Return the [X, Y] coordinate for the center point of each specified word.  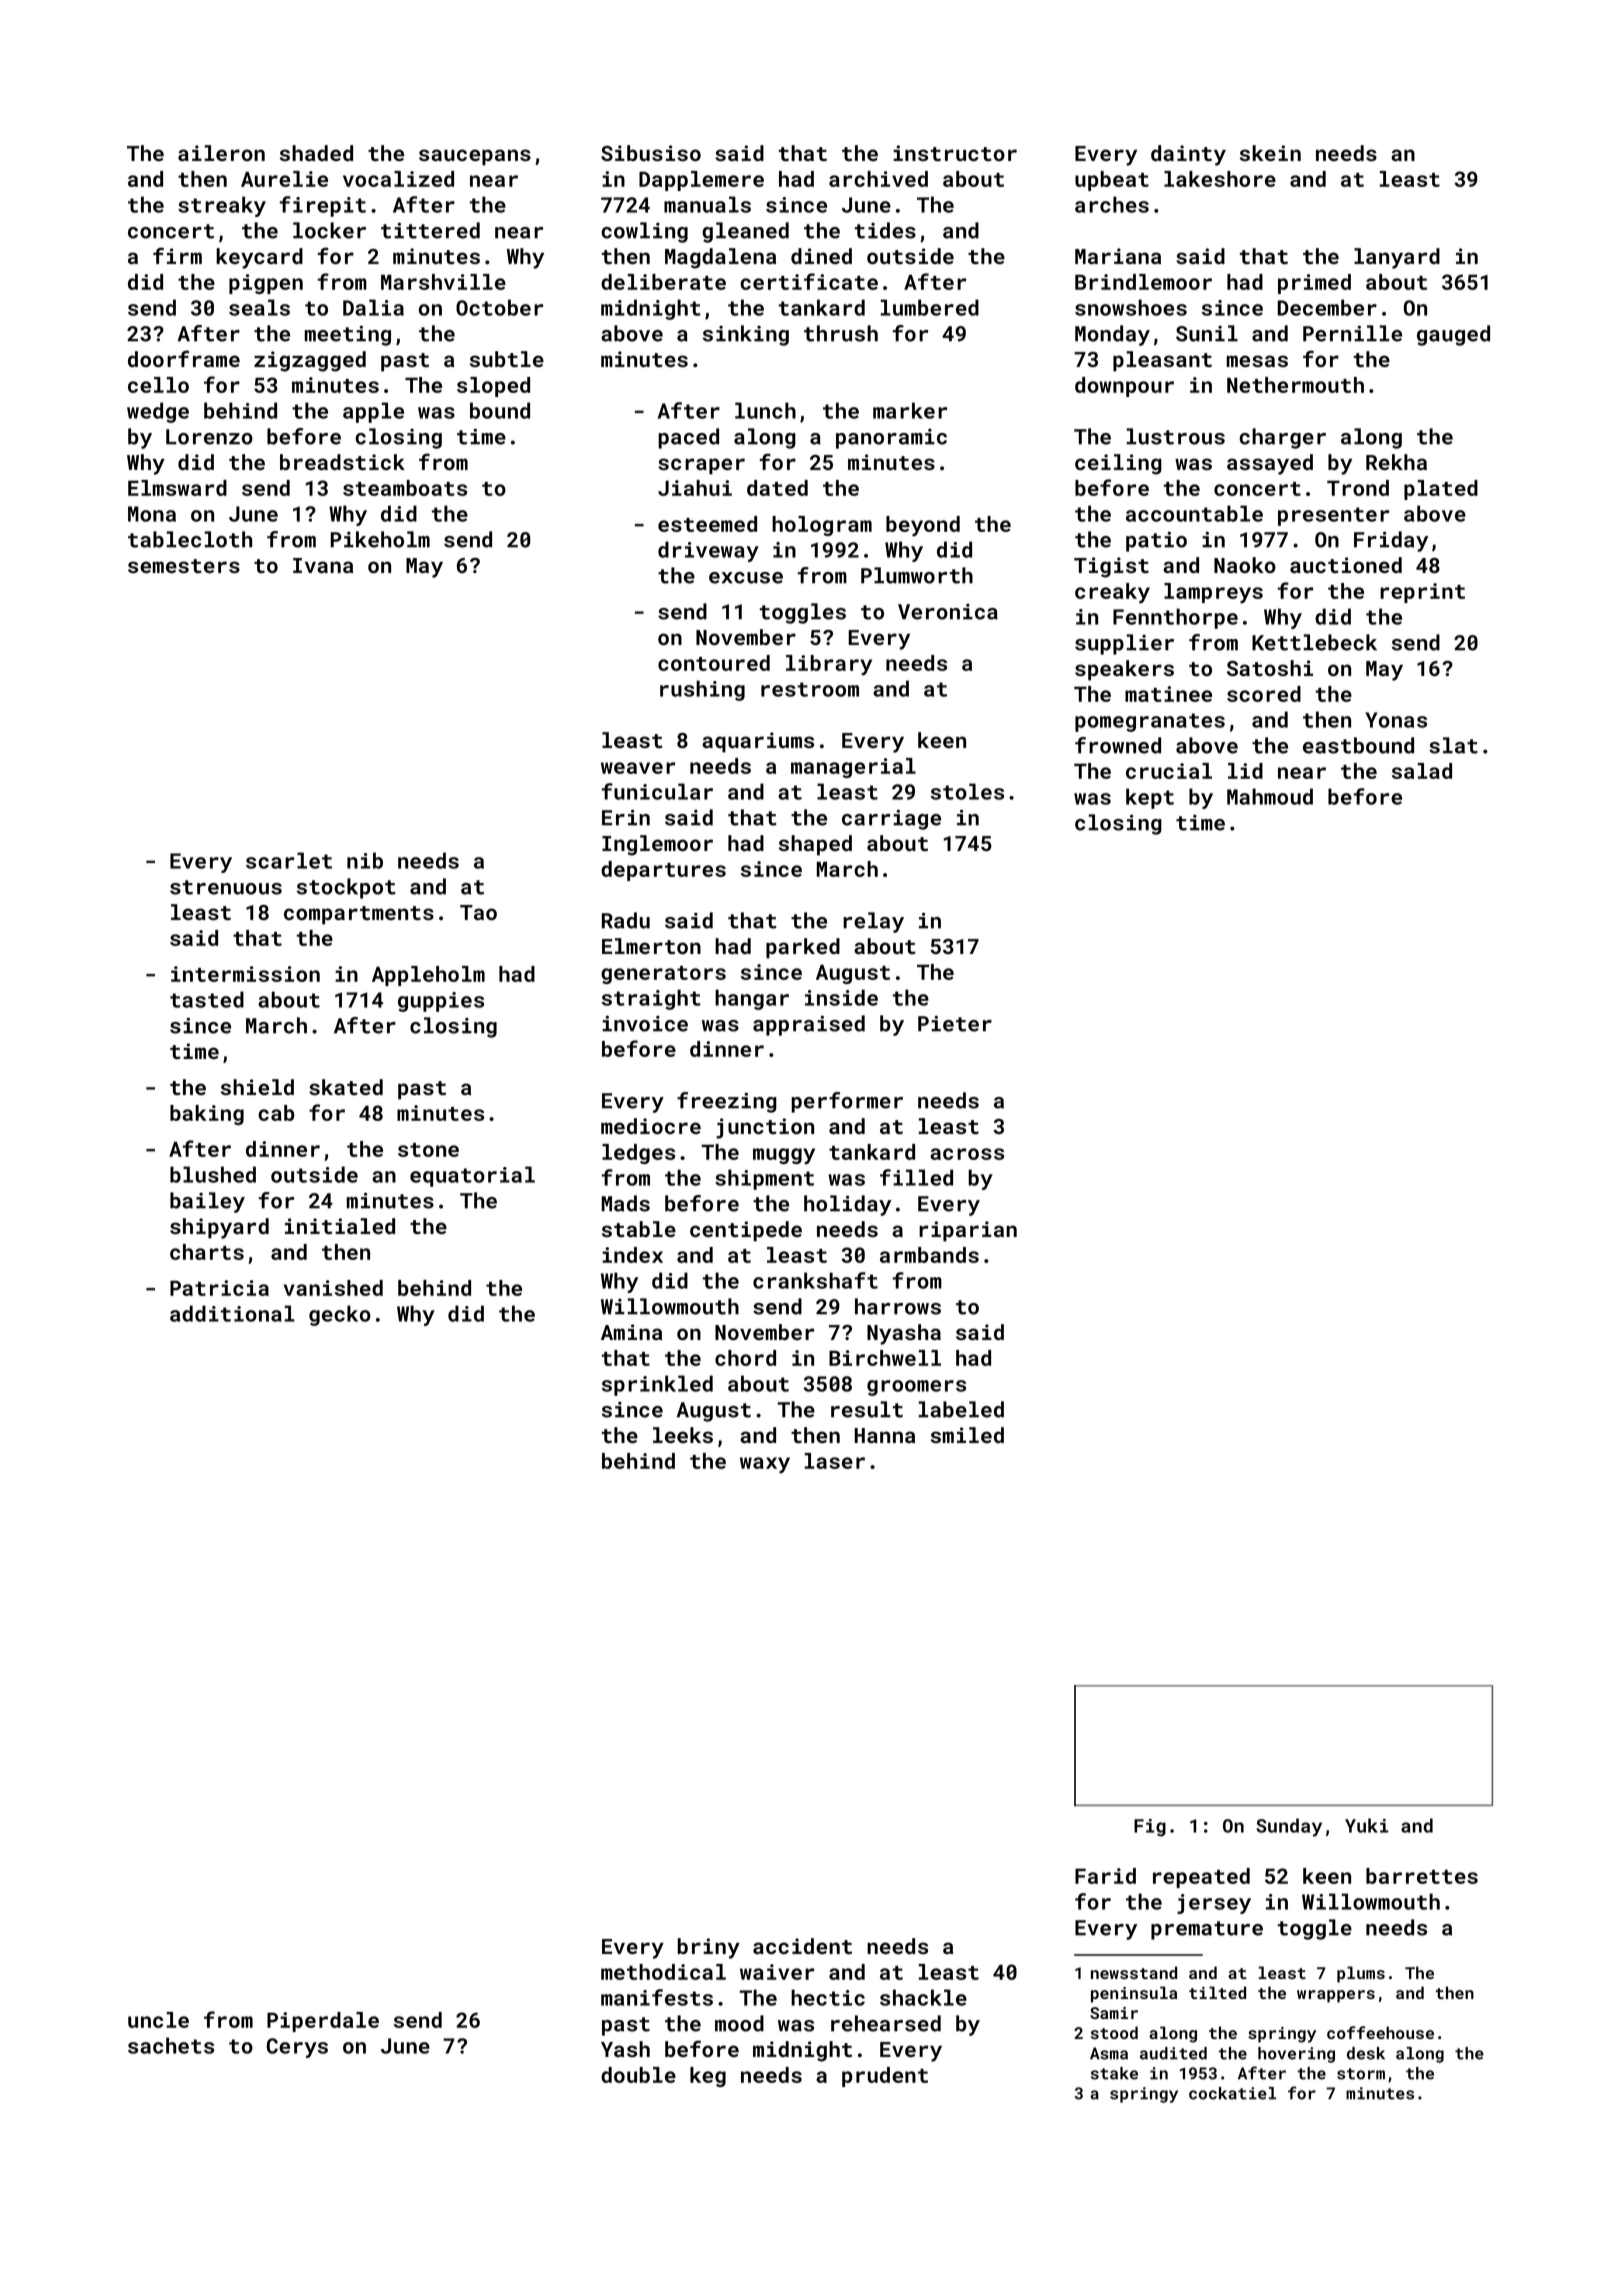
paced [688, 438]
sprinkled [657, 1385]
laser [835, 1461]
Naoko [1245, 565]
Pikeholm [380, 539]
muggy [784, 1156]
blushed [213, 1174]
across [967, 1154]
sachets [171, 2045]
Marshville [443, 282]
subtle [507, 359]
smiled [967, 1435]
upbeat [1112, 181]
